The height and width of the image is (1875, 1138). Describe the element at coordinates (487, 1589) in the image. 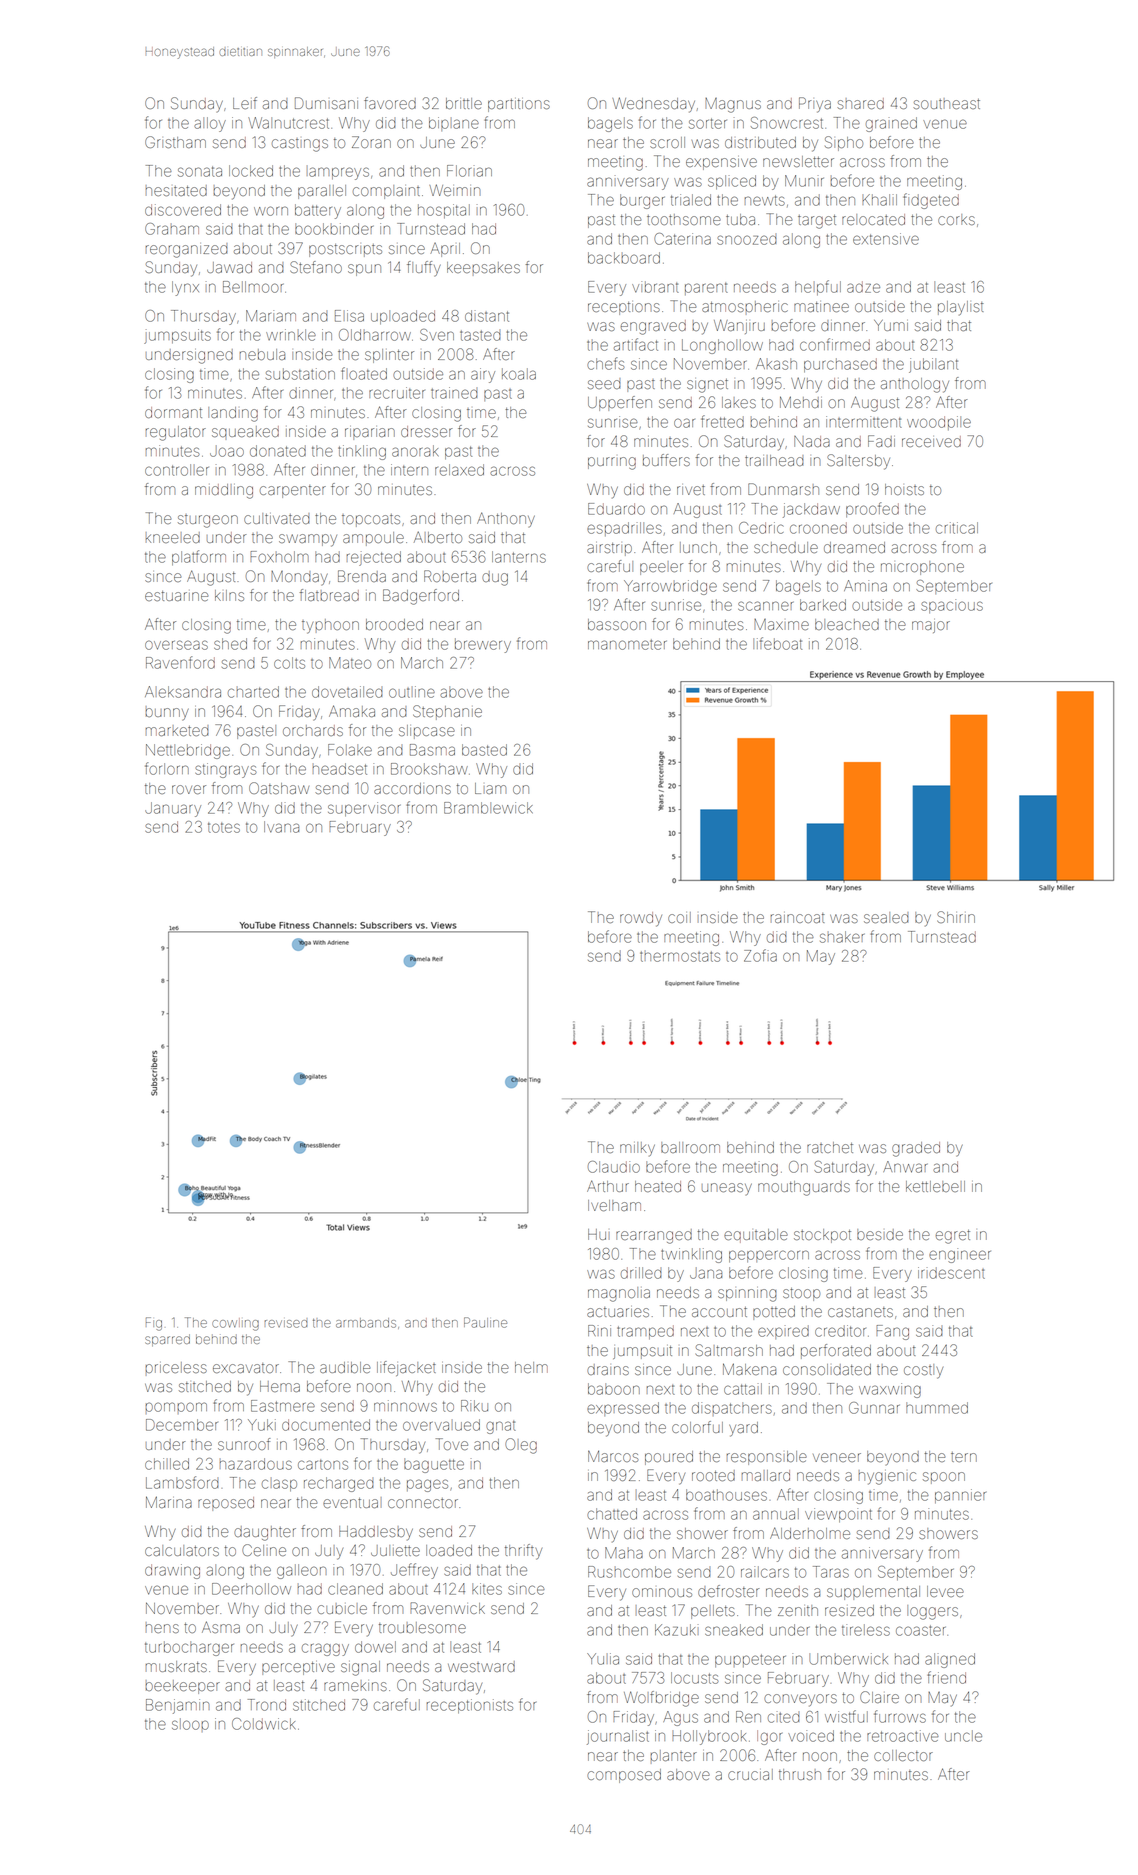

I see `kites` at that location.
